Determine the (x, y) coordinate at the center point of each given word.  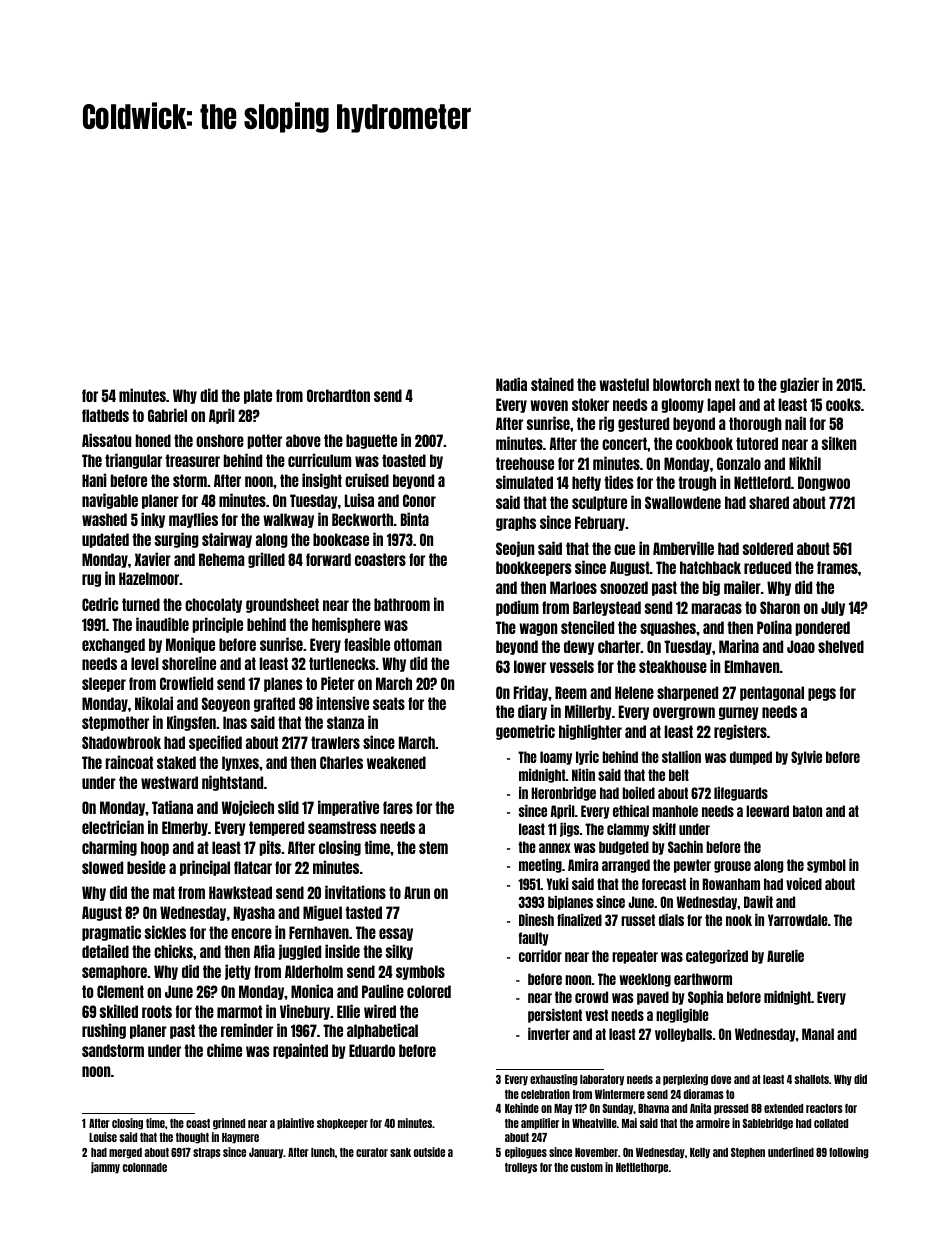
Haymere (240, 1138)
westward (169, 782)
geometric (525, 732)
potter (265, 441)
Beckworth (362, 519)
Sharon (780, 607)
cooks (843, 404)
